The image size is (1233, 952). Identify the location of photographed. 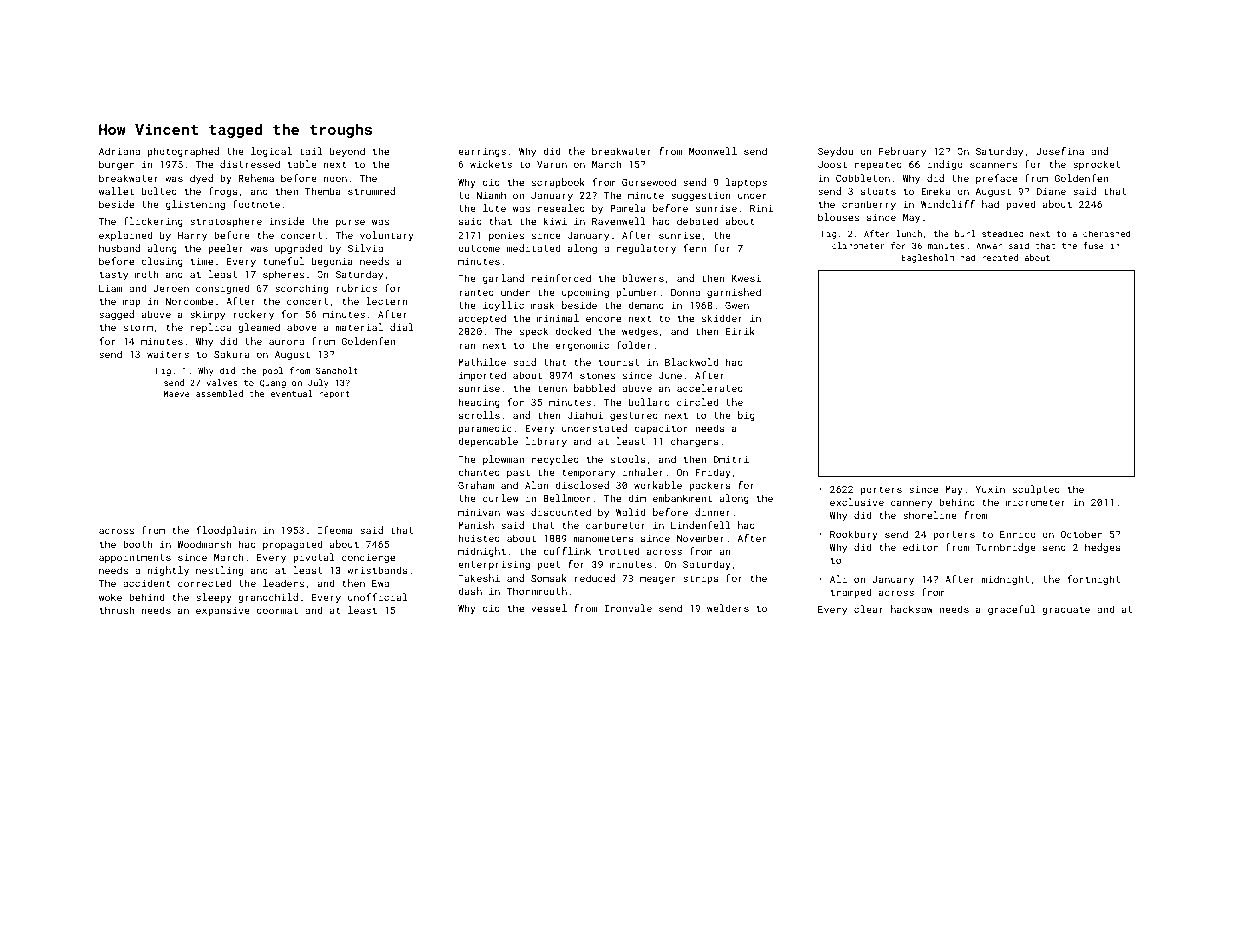
(183, 152).
